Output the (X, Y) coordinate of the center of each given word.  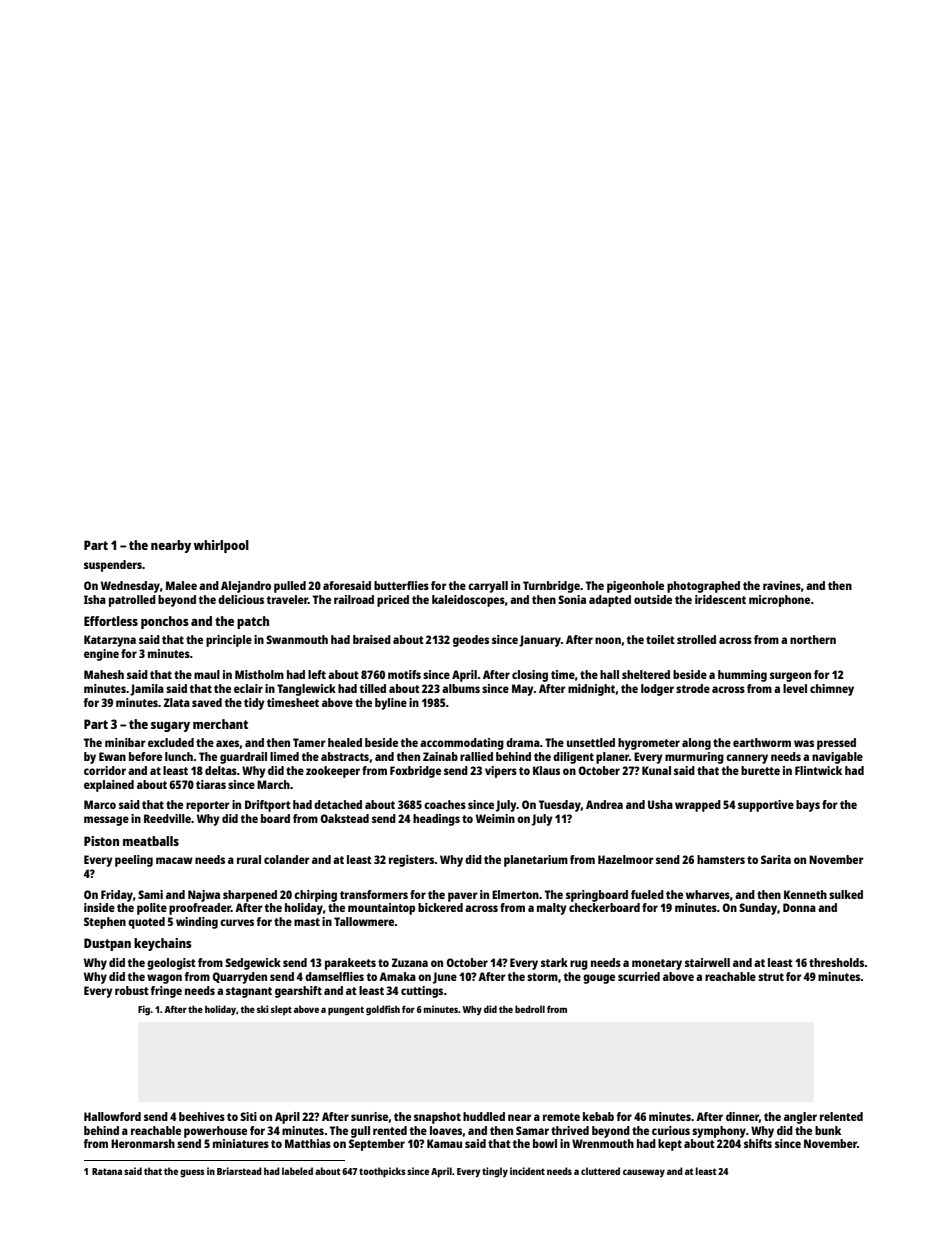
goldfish (383, 1010)
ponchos (165, 622)
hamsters (721, 859)
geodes (471, 641)
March (273, 784)
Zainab (440, 756)
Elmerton (515, 894)
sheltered (646, 674)
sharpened (250, 896)
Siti (248, 1116)
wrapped (698, 806)
